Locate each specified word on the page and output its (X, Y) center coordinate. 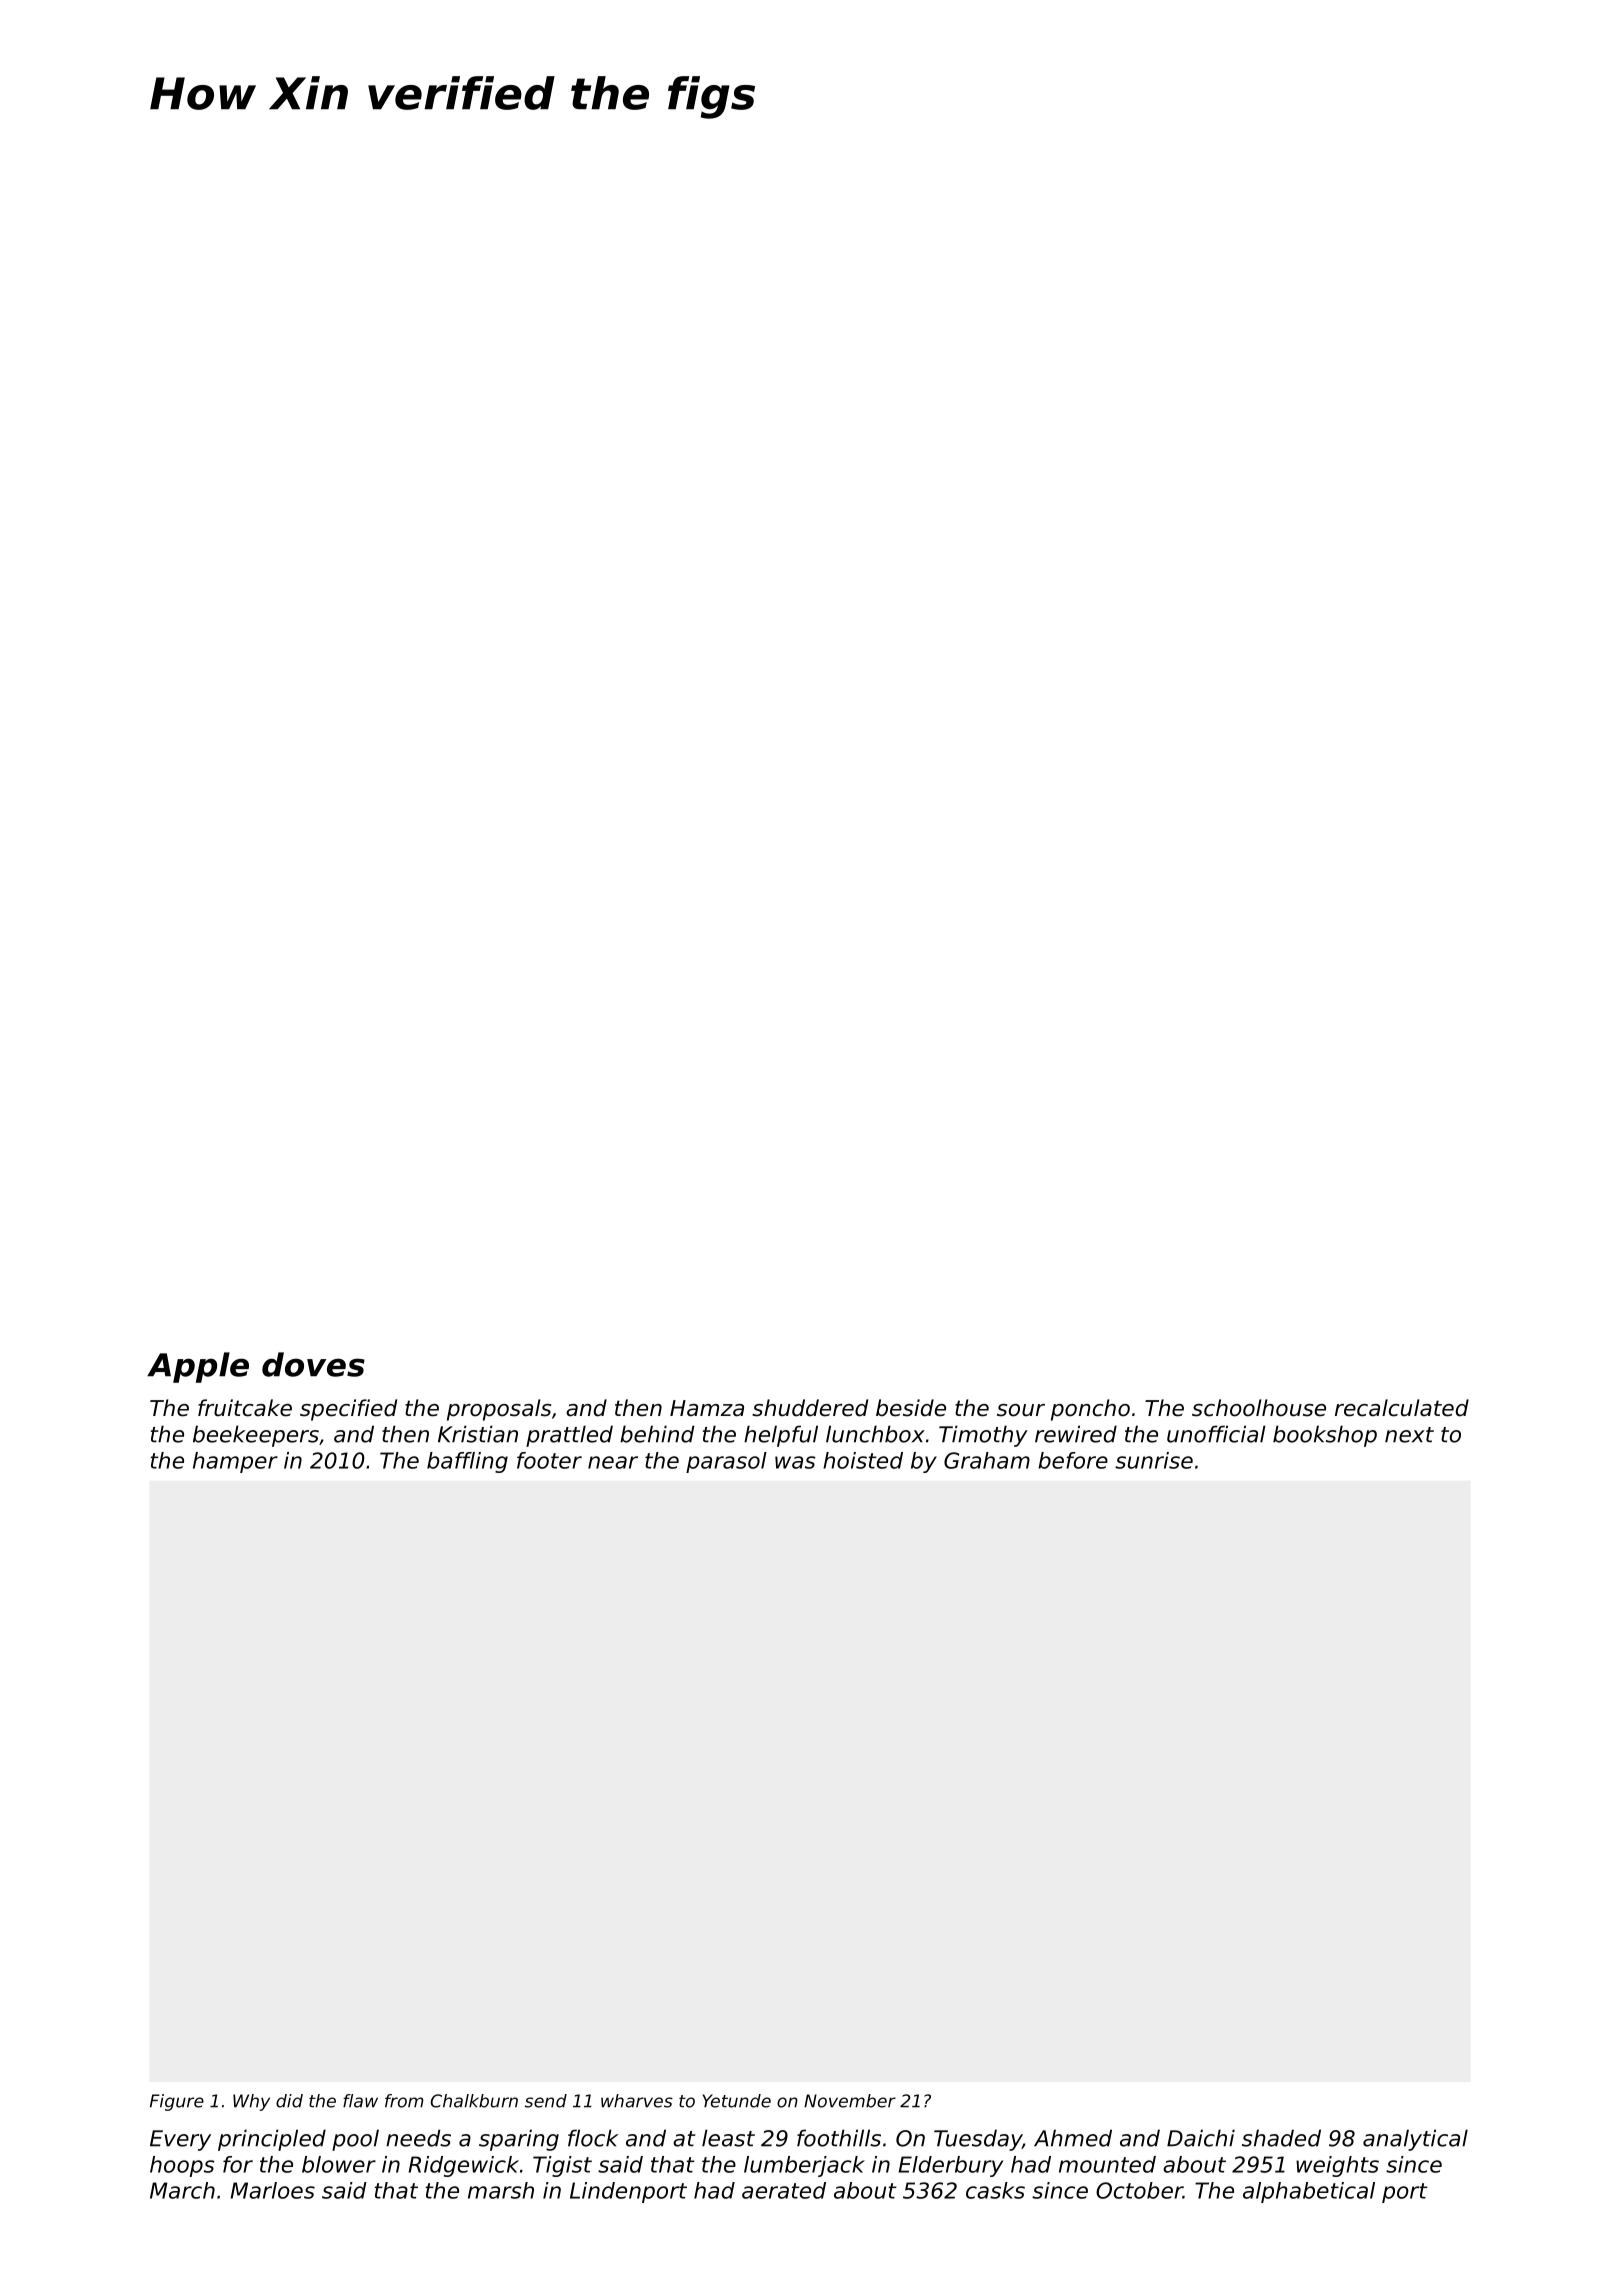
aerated (784, 2190)
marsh (501, 2190)
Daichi (1201, 2138)
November (850, 2101)
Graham (987, 1460)
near (613, 1462)
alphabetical (1309, 2192)
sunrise (1154, 1460)
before (1073, 1460)
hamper (235, 1462)
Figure (177, 2102)
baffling (467, 1462)
